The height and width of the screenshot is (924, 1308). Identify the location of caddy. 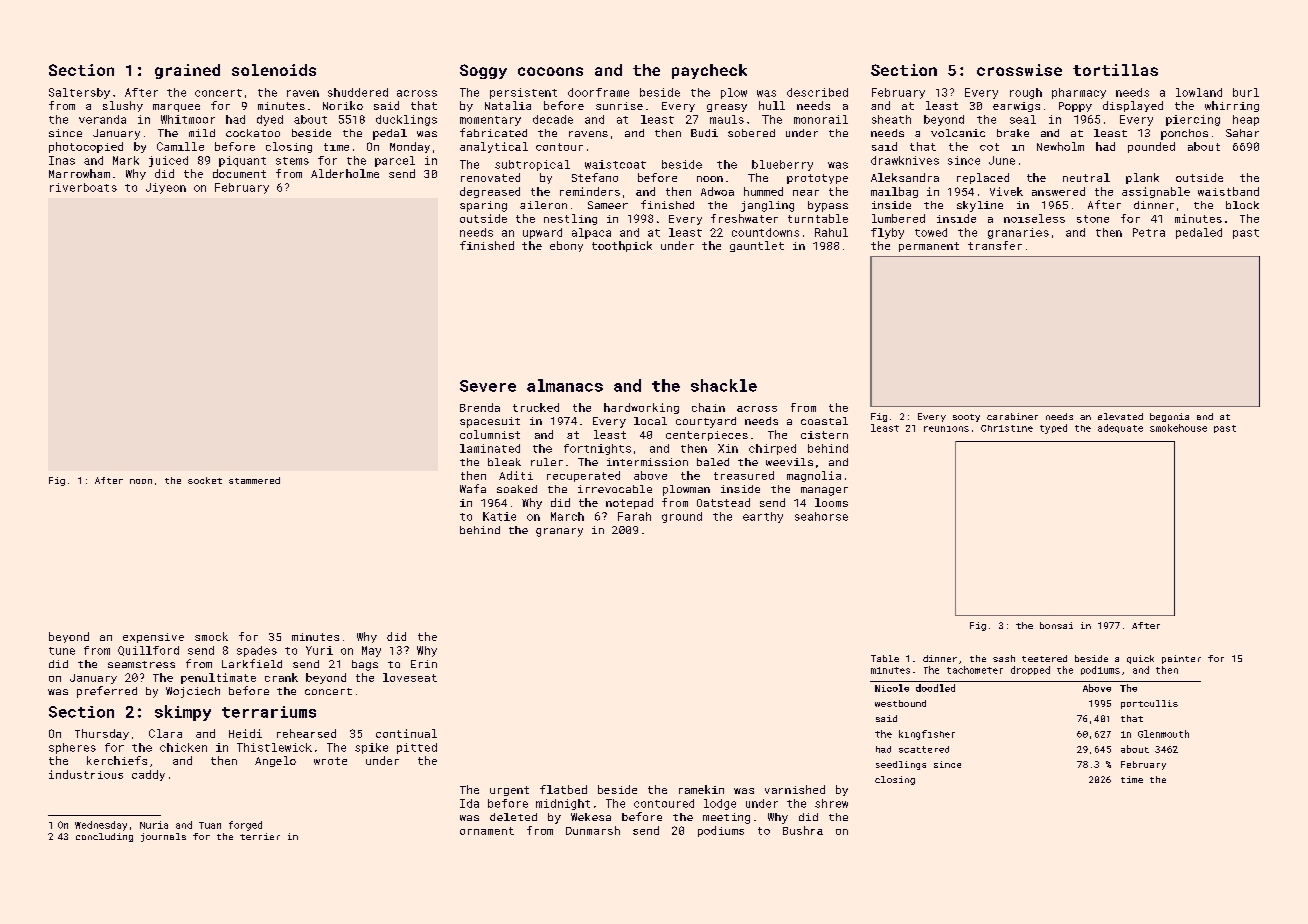
(148, 775).
